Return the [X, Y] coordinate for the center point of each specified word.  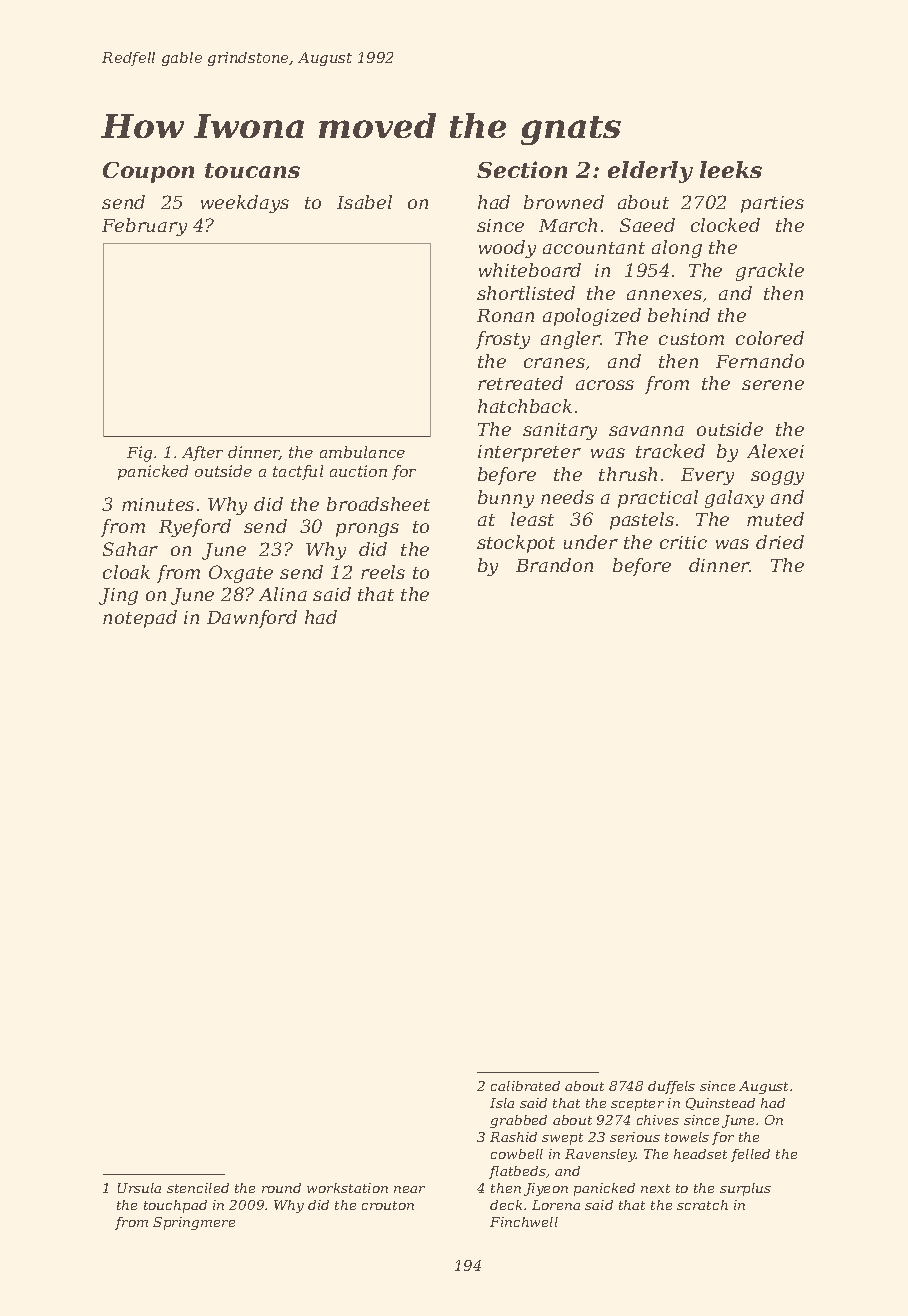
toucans [252, 170]
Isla [502, 1103]
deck [506, 1205]
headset [700, 1154]
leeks [731, 169]
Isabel [364, 202]
